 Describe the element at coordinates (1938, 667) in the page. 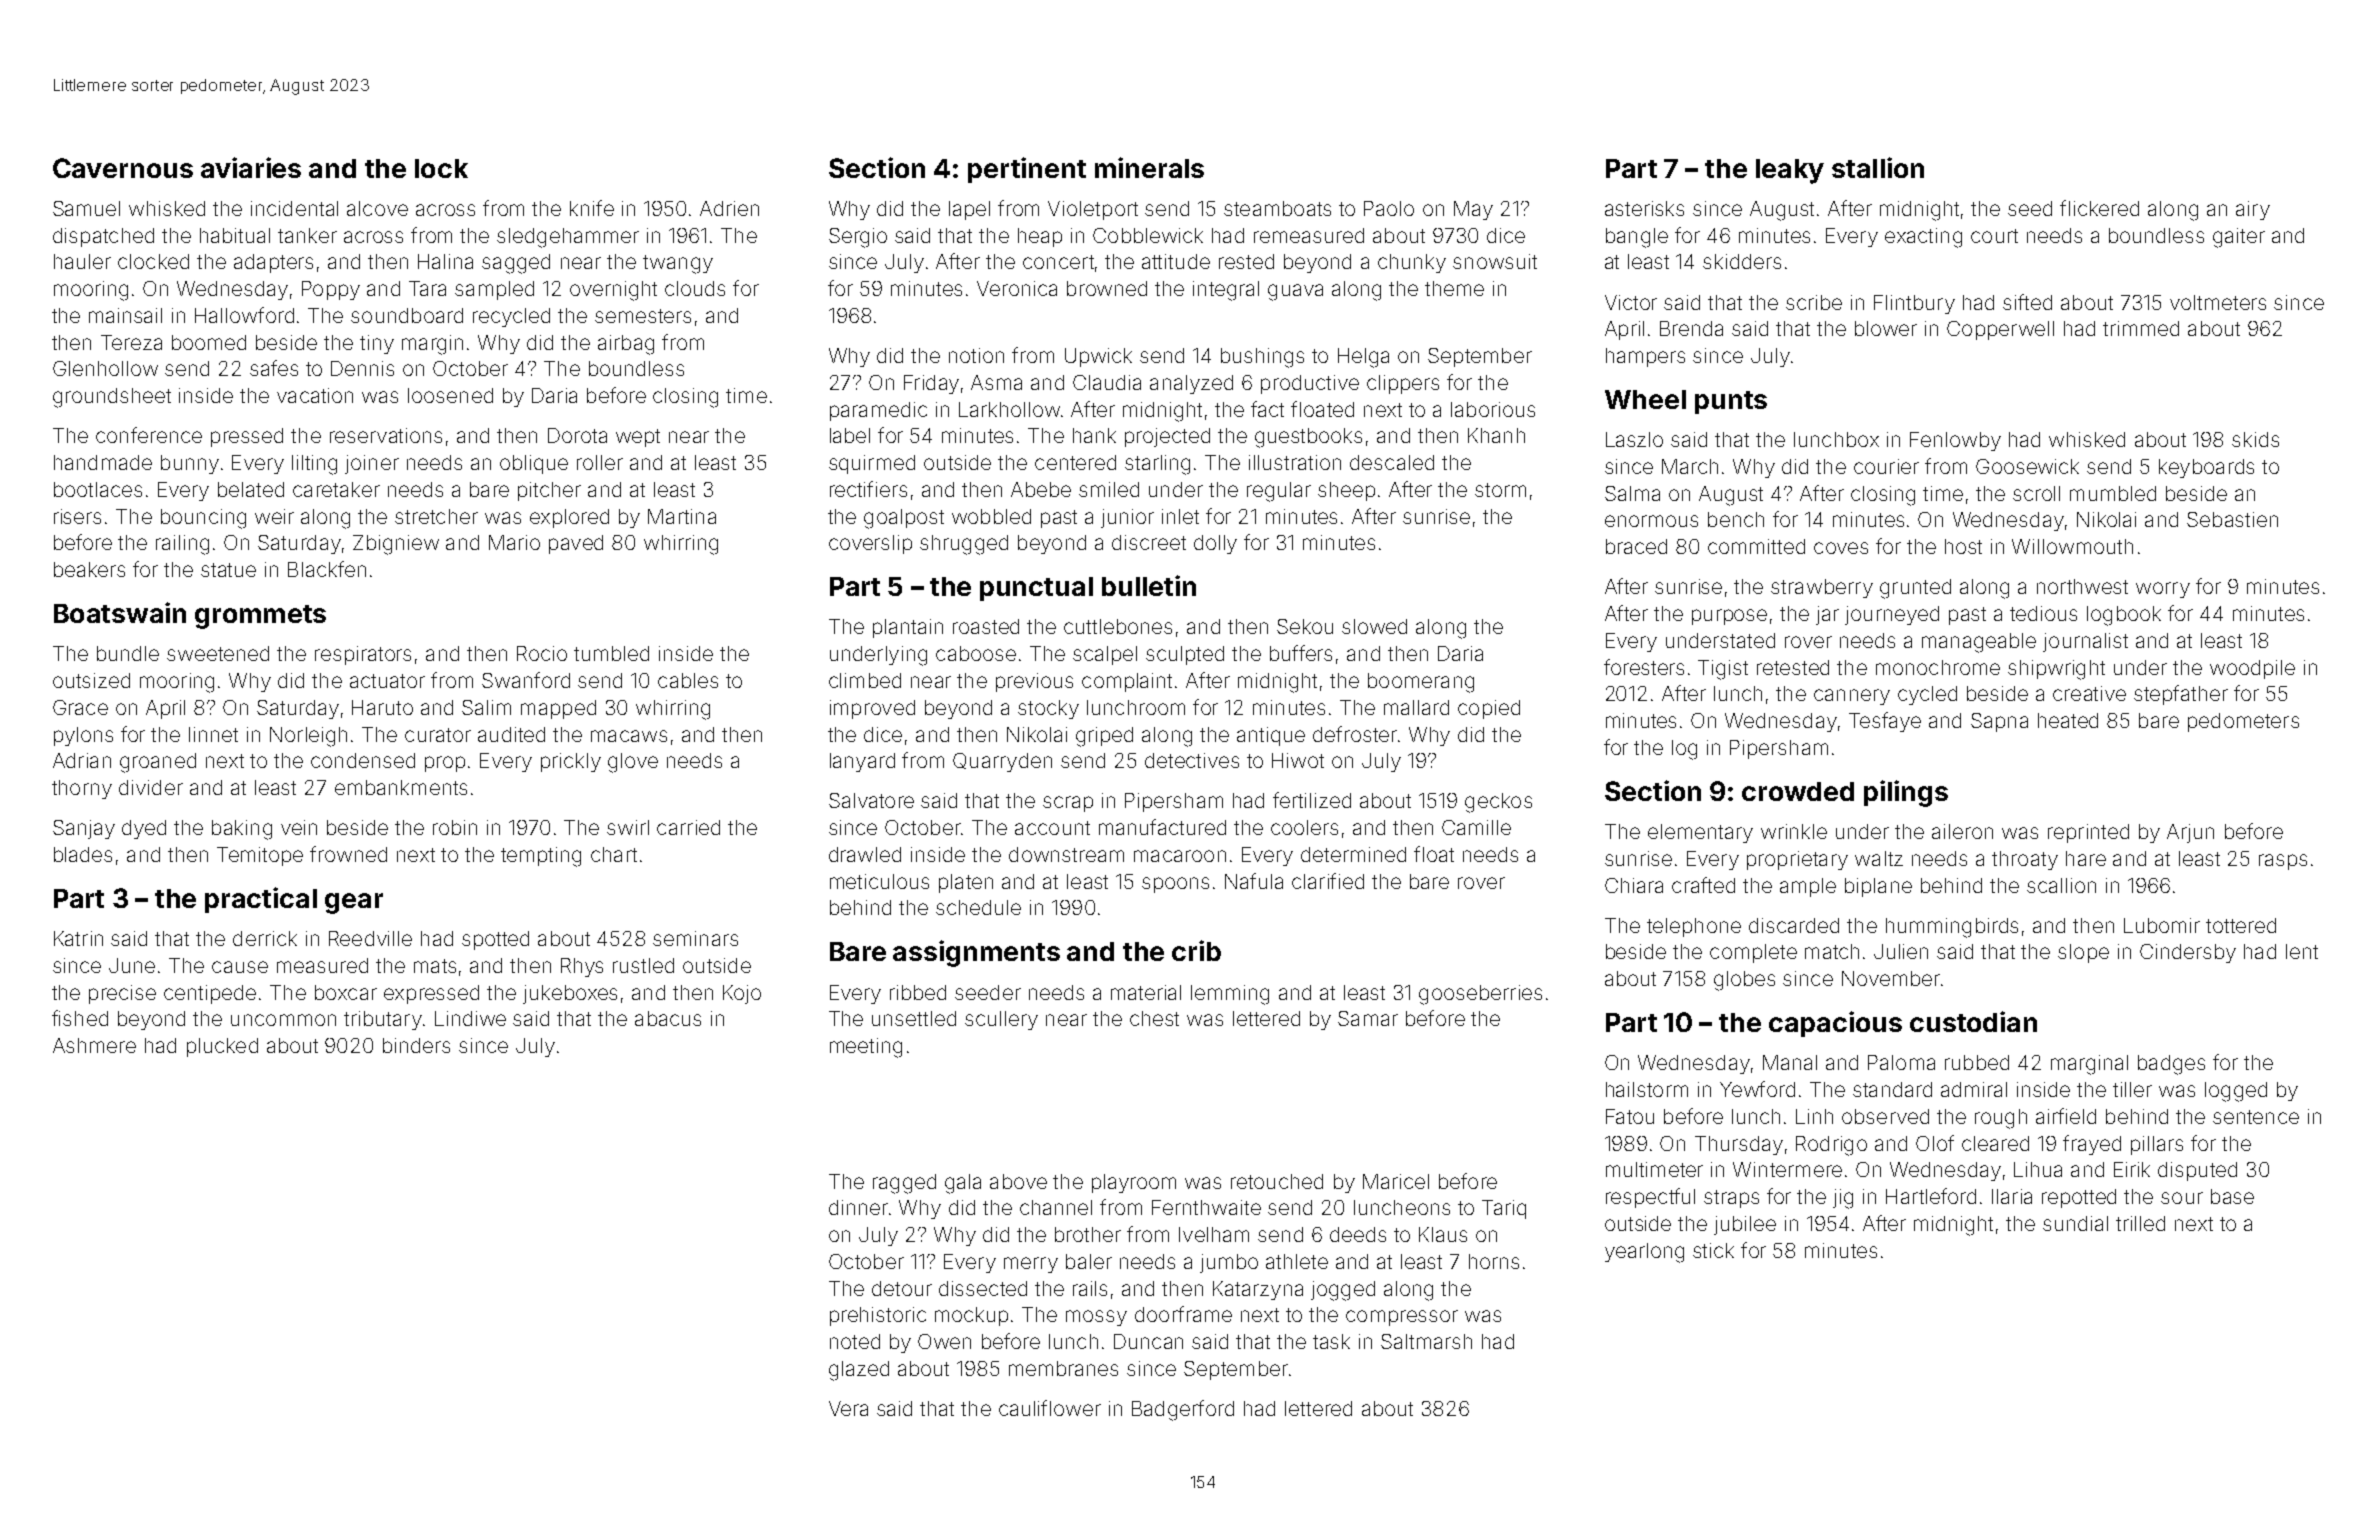

I see `monochrome` at that location.
